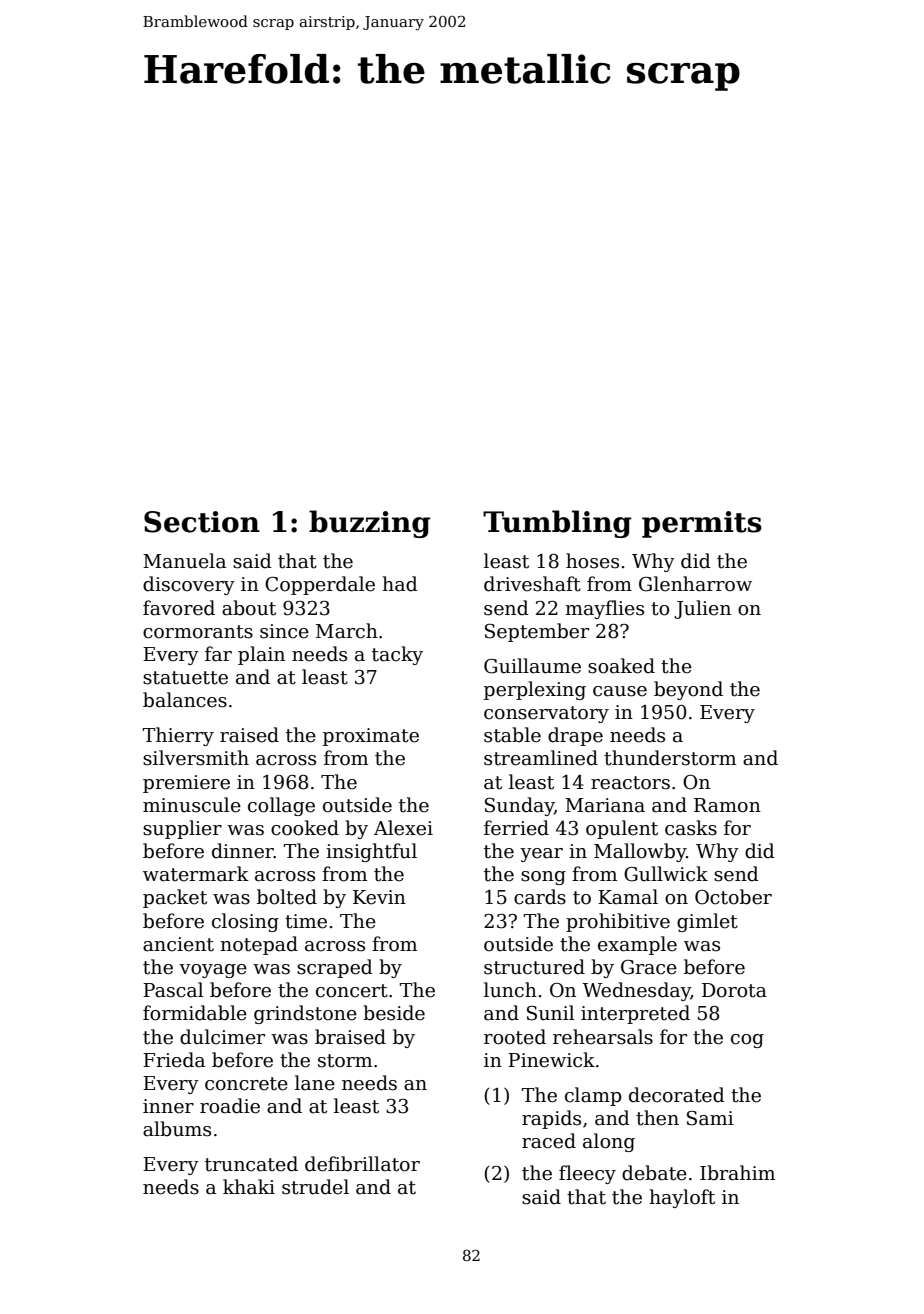 The height and width of the page is (1314, 924). What do you see at coordinates (320, 585) in the page?
I see `Copperdale` at bounding box center [320, 585].
